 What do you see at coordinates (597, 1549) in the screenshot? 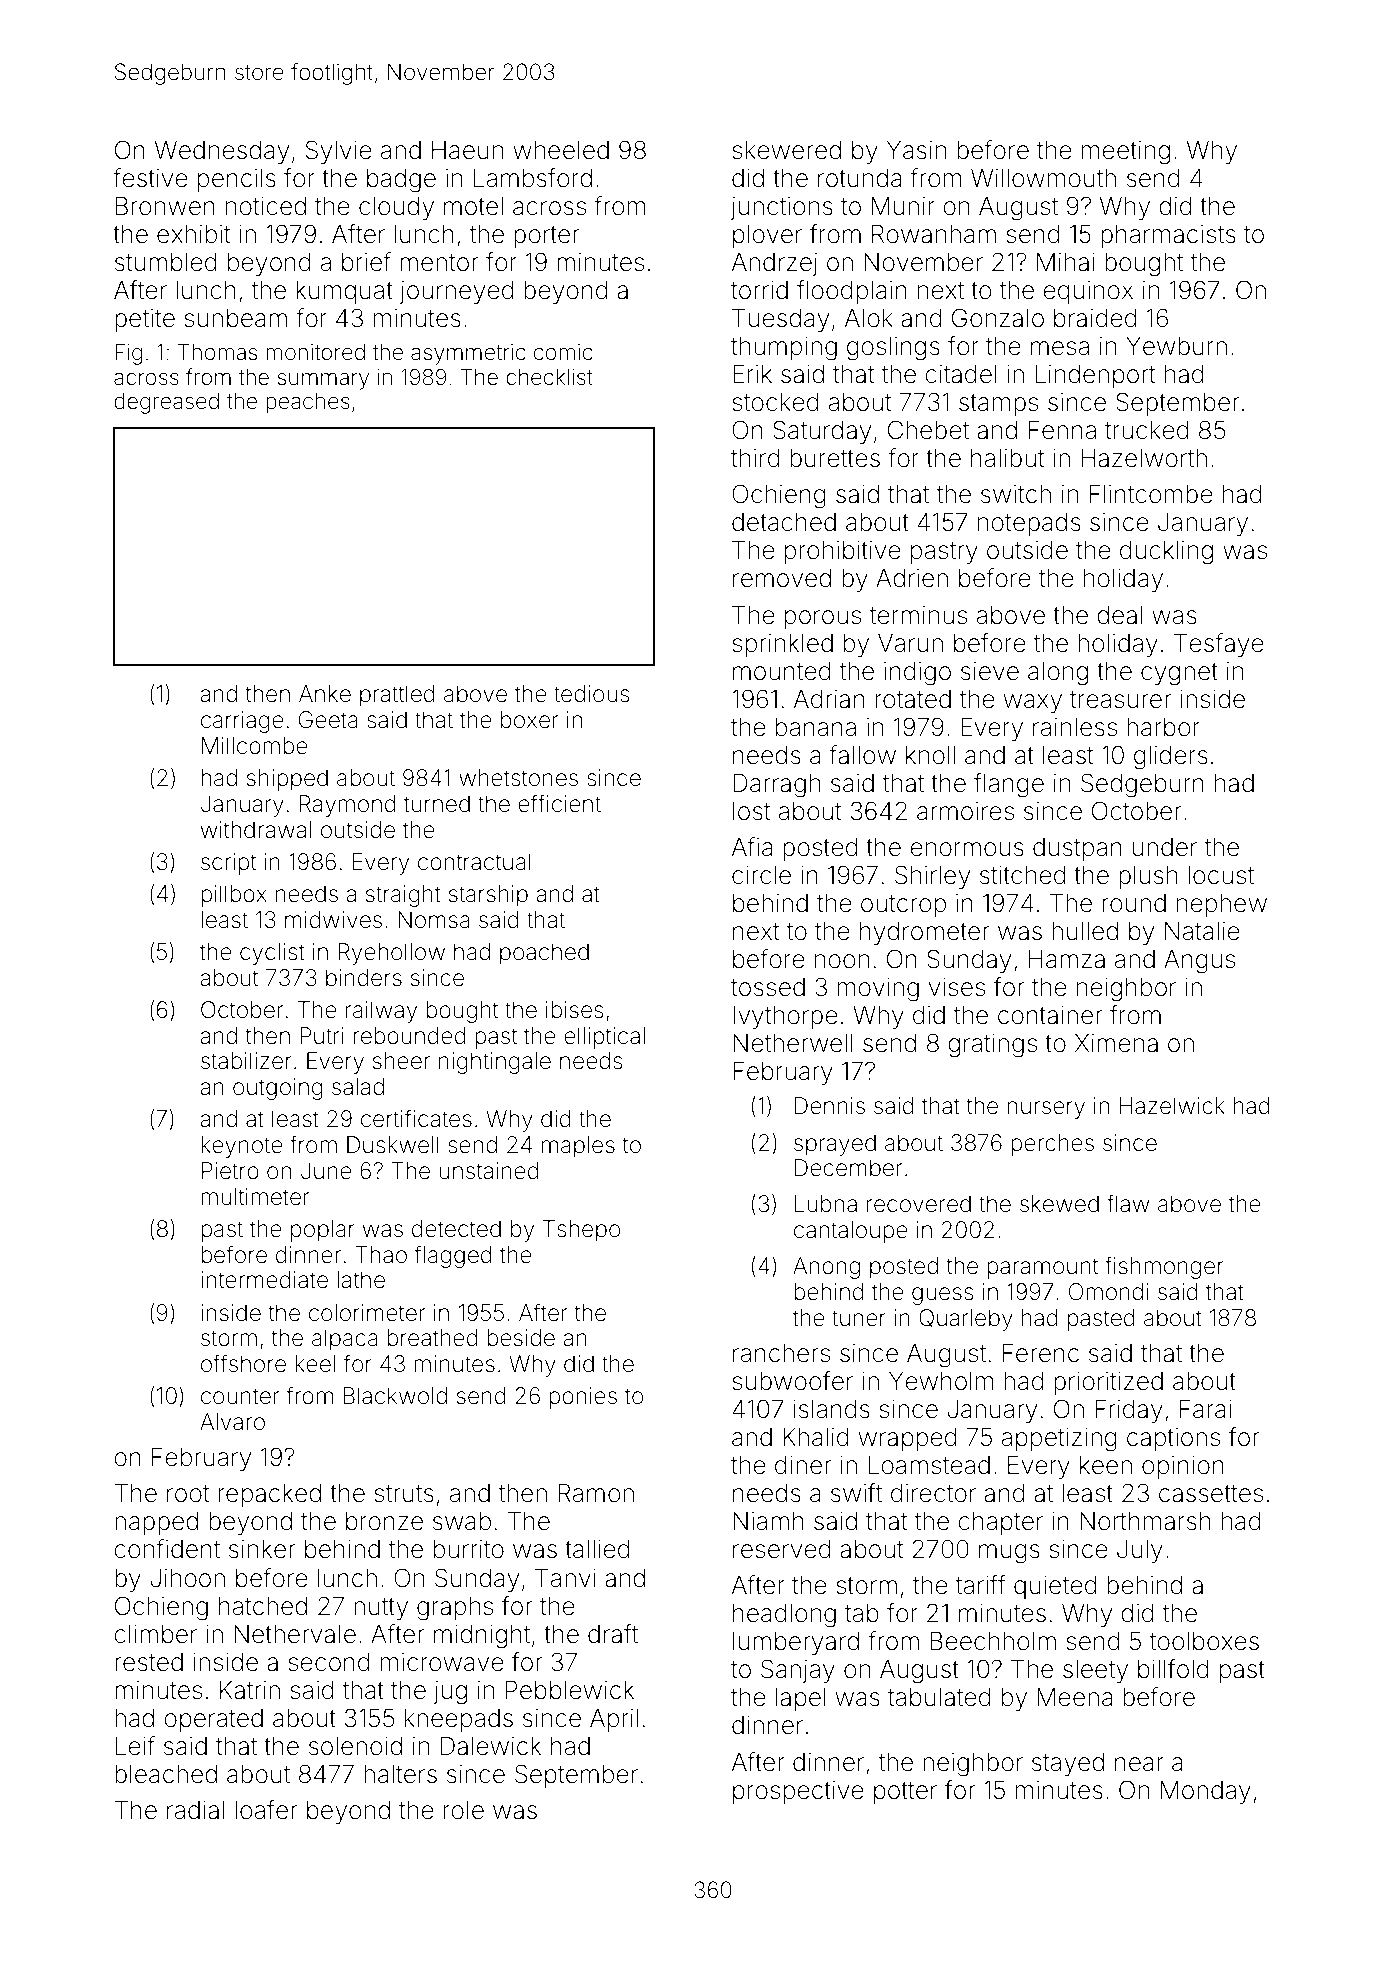
I see `tallied` at bounding box center [597, 1549].
